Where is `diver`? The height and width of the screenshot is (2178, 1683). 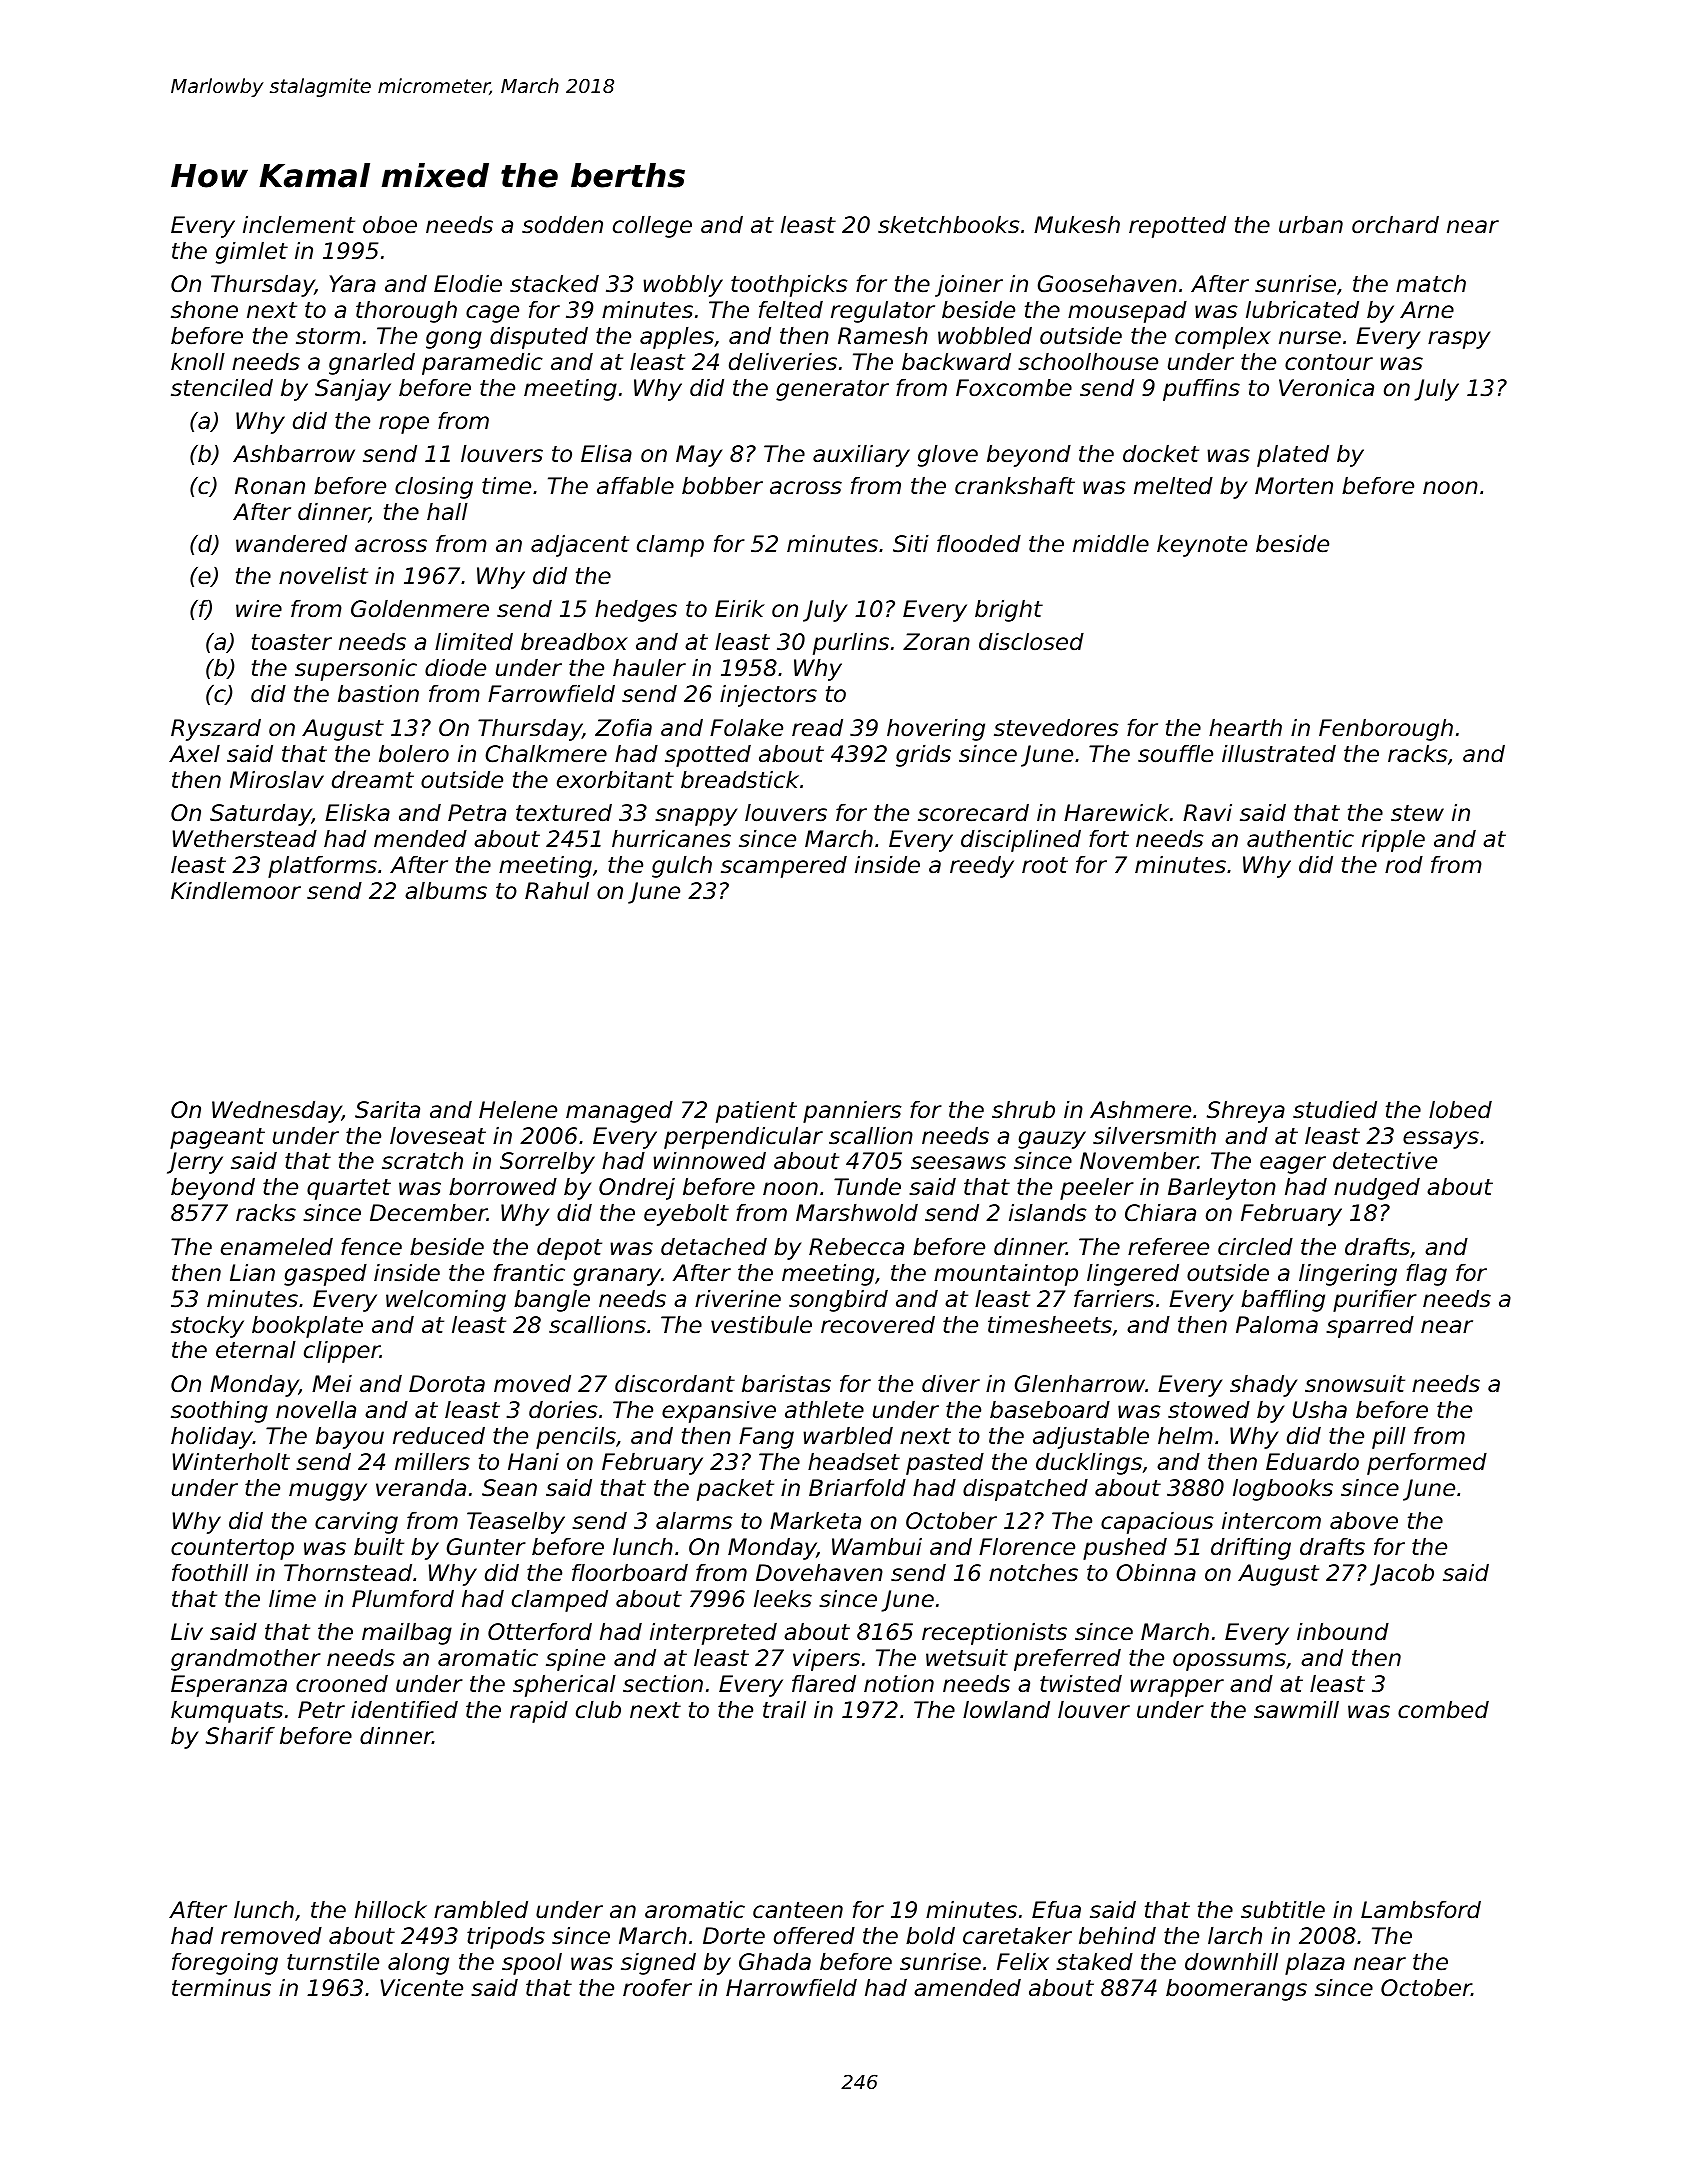
diver is located at coordinates (951, 1384).
